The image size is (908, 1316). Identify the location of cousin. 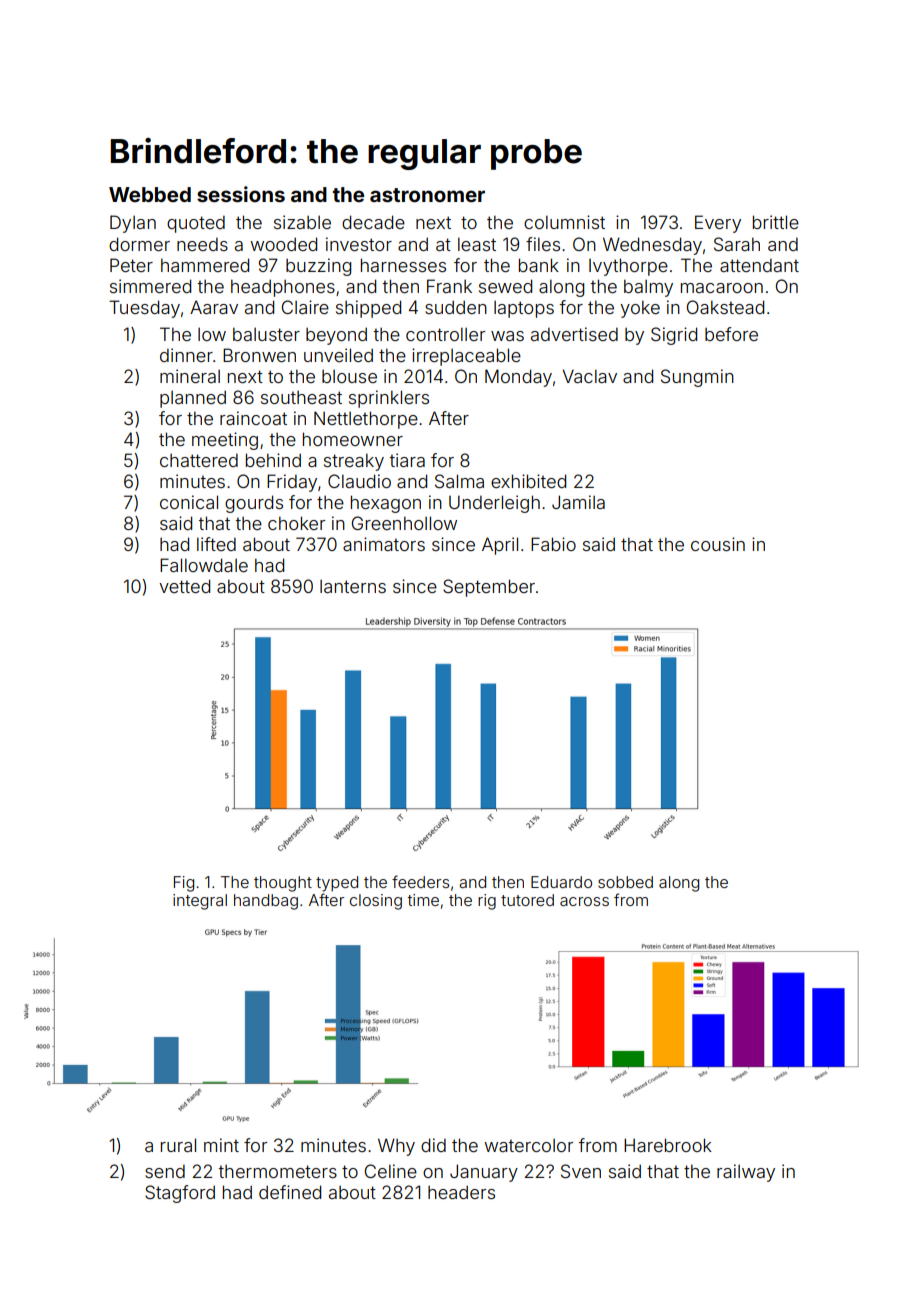
(718, 544).
